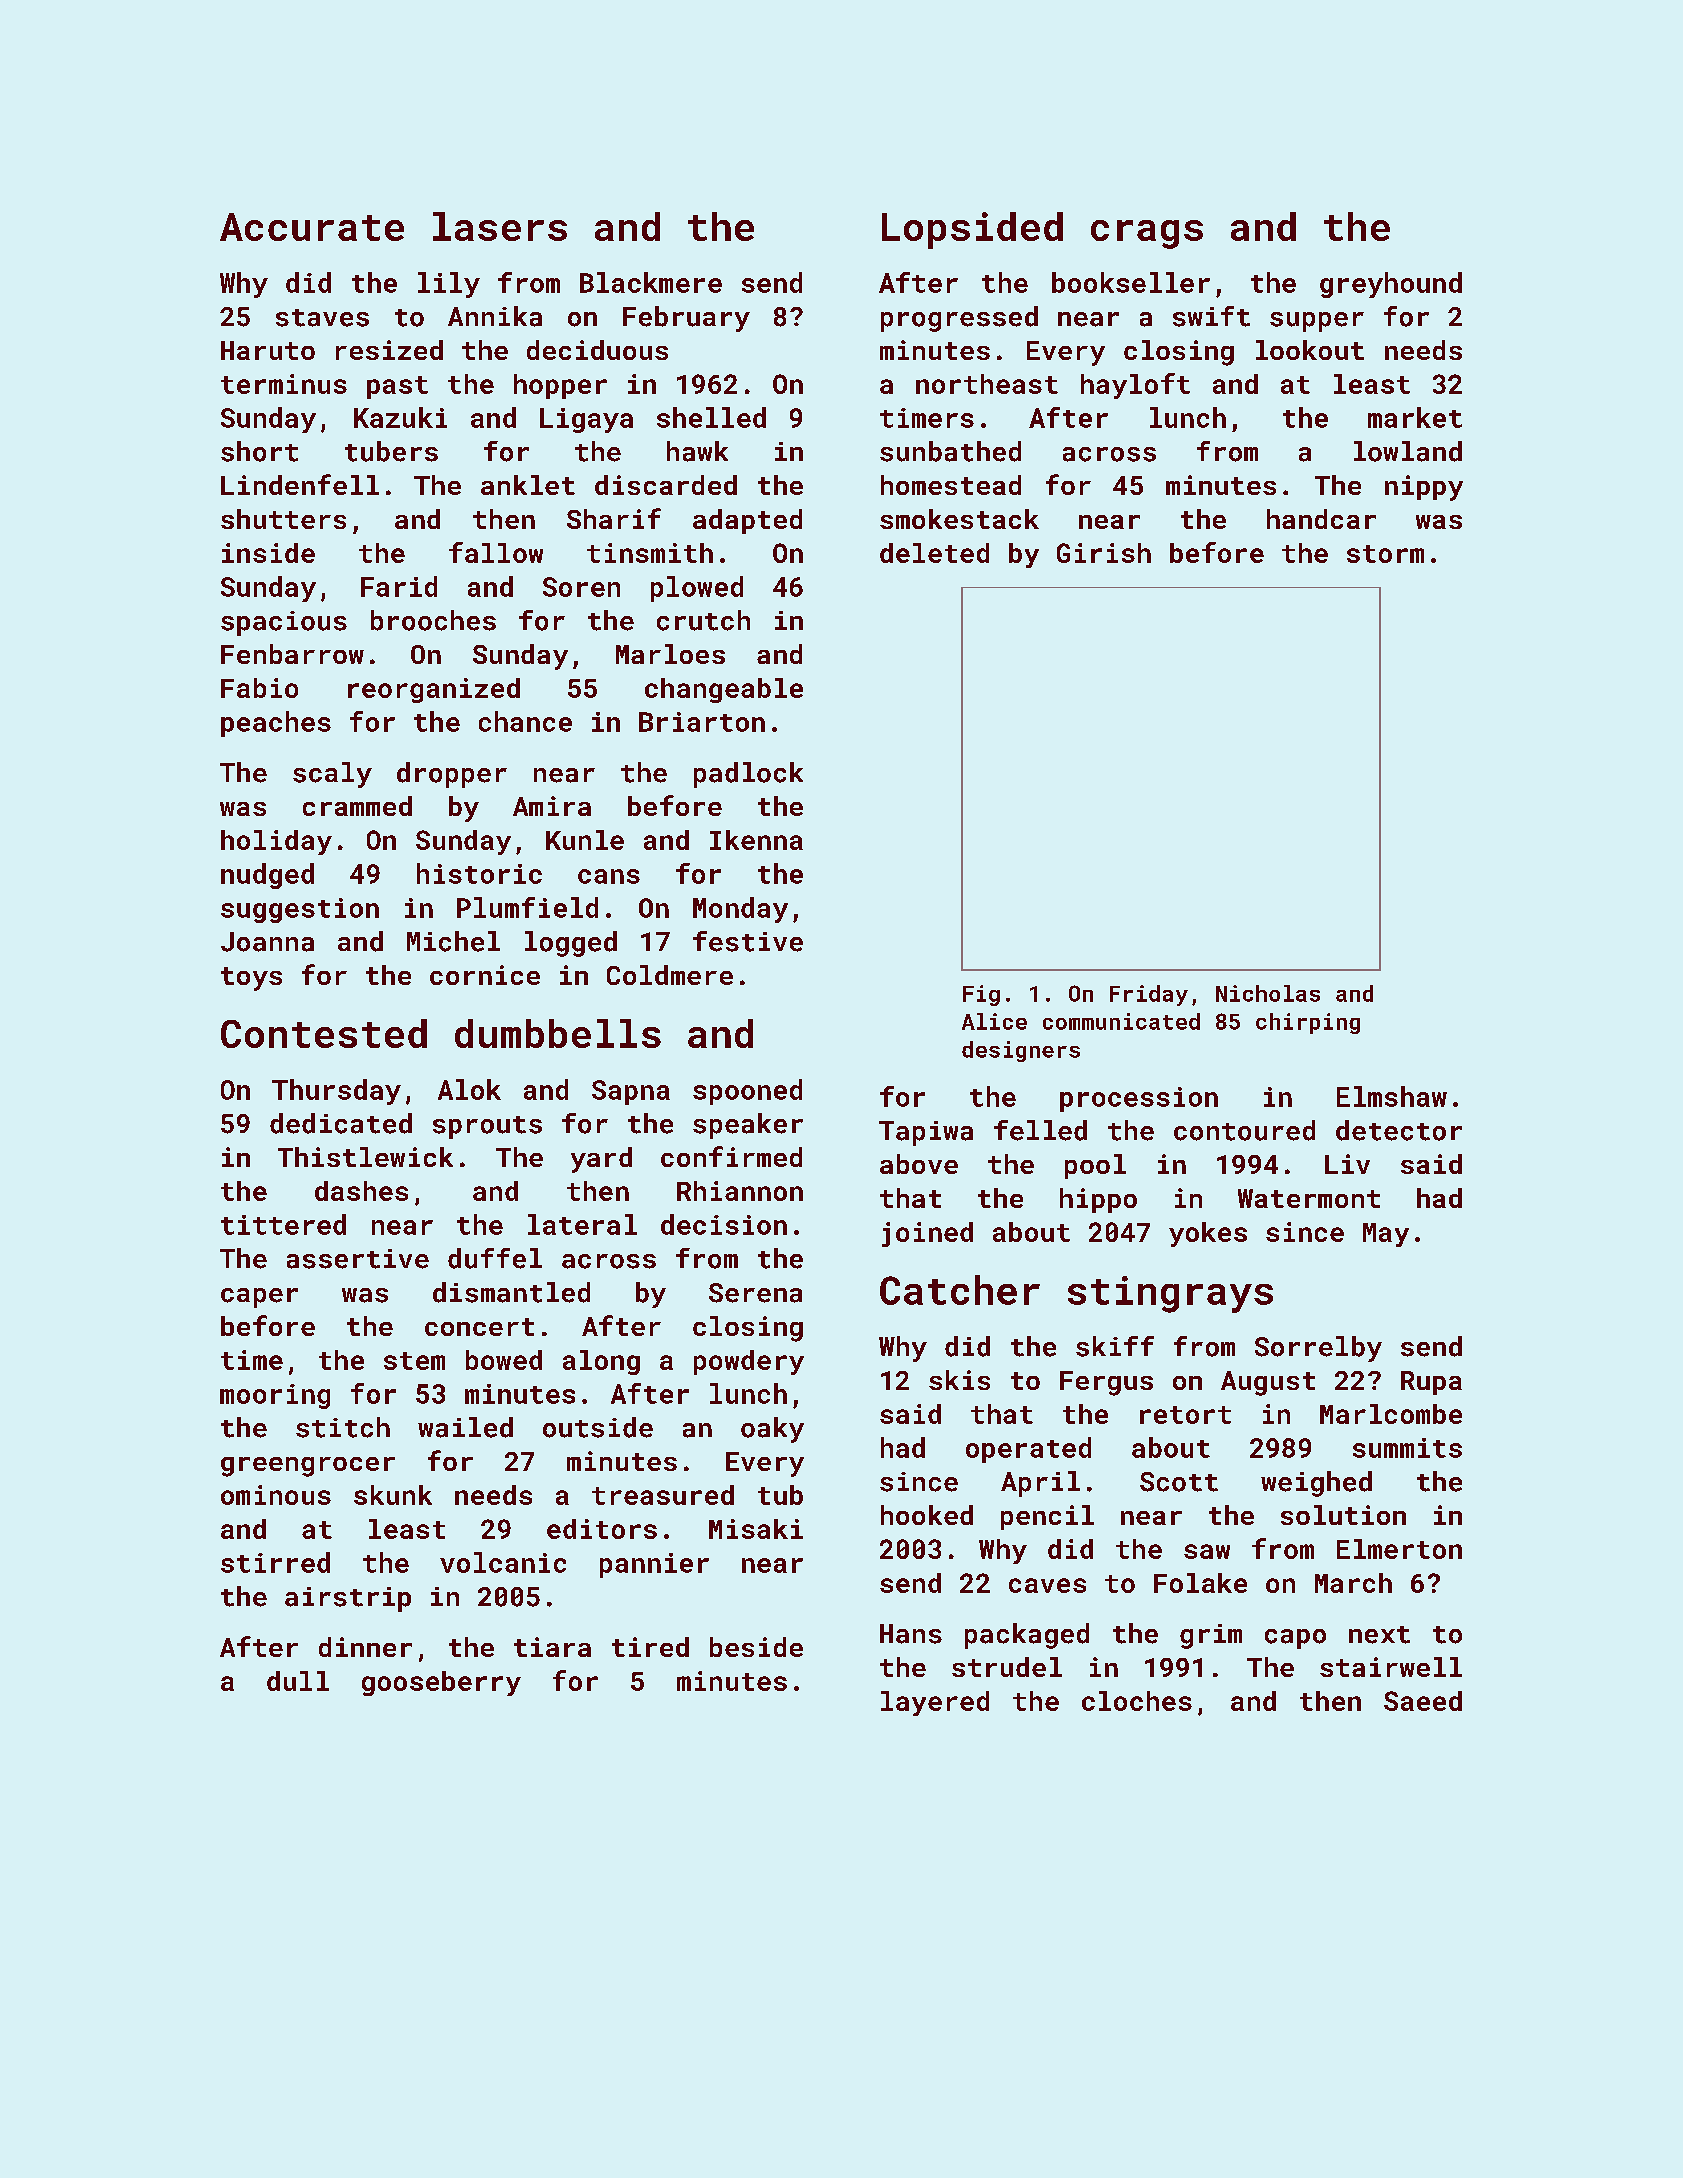 This image has height=2178, width=1683. I want to click on market, so click(1415, 417).
